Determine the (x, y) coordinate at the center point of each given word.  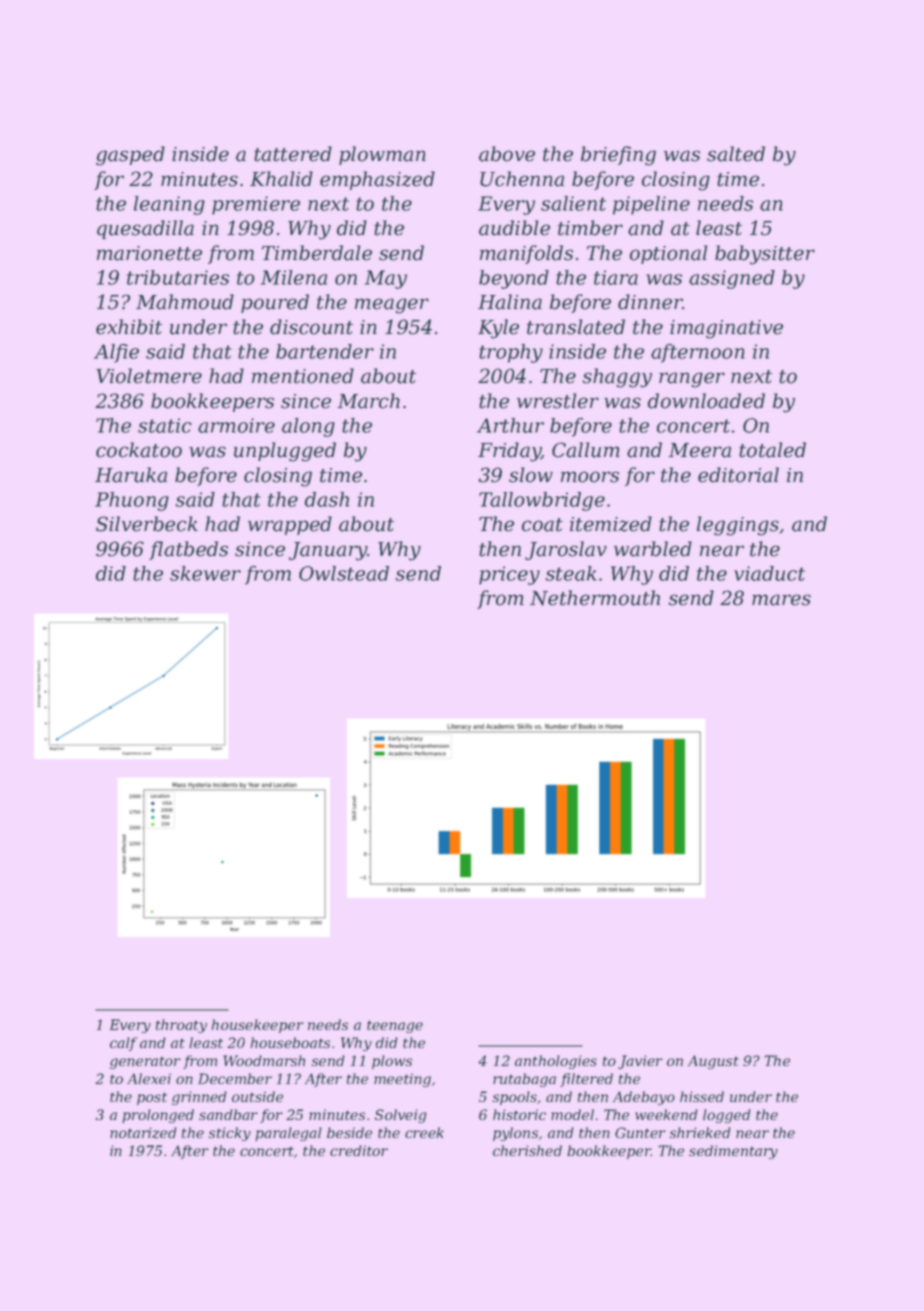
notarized (143, 1133)
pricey (509, 575)
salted (736, 154)
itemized (611, 524)
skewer (205, 573)
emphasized (377, 180)
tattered (293, 154)
